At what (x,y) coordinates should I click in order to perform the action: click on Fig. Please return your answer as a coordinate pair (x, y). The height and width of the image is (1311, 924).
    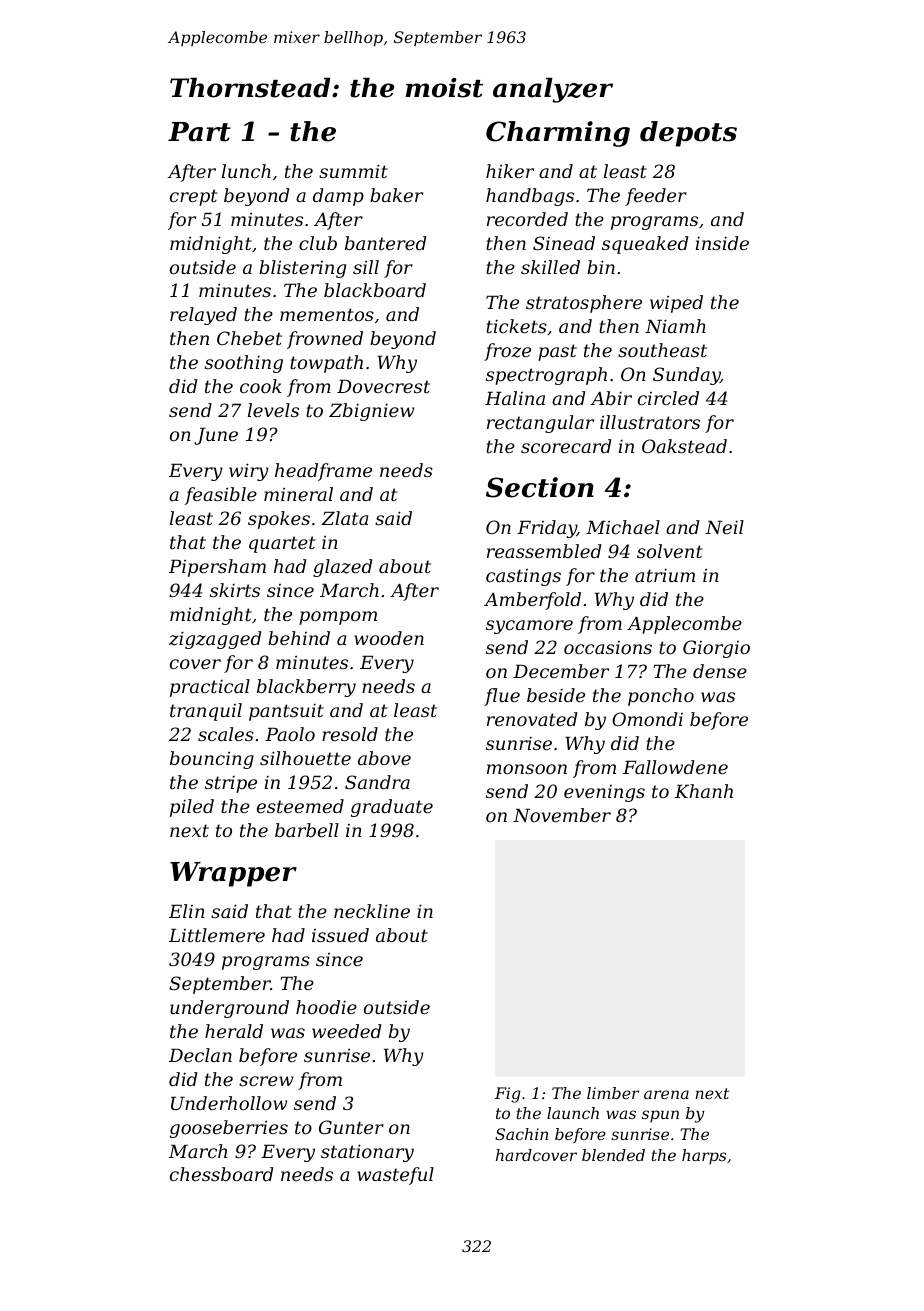
    Looking at the image, I should click on (508, 1095).
